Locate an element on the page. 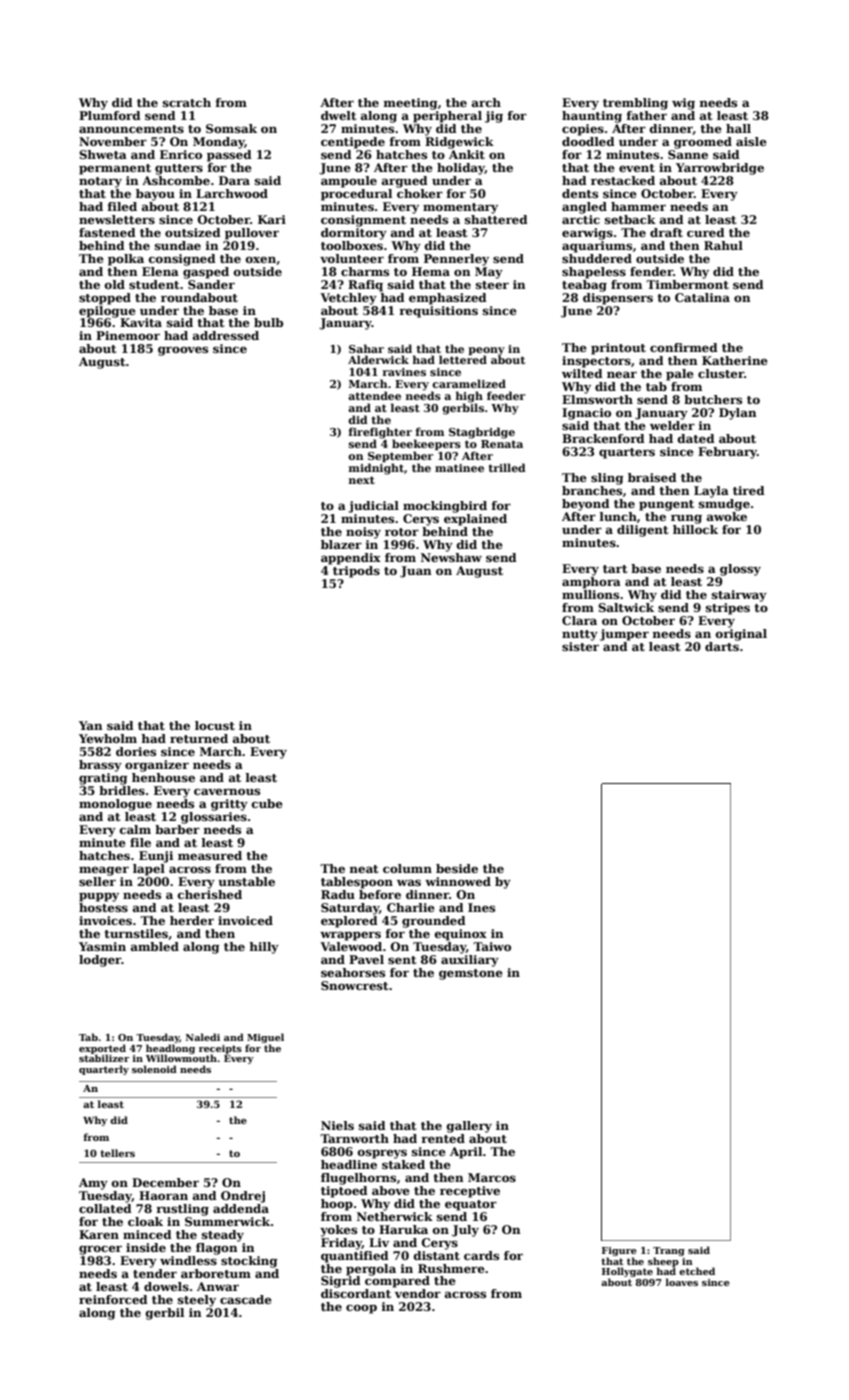 This page has width=849, height=1400. etched is located at coordinates (697, 1271).
